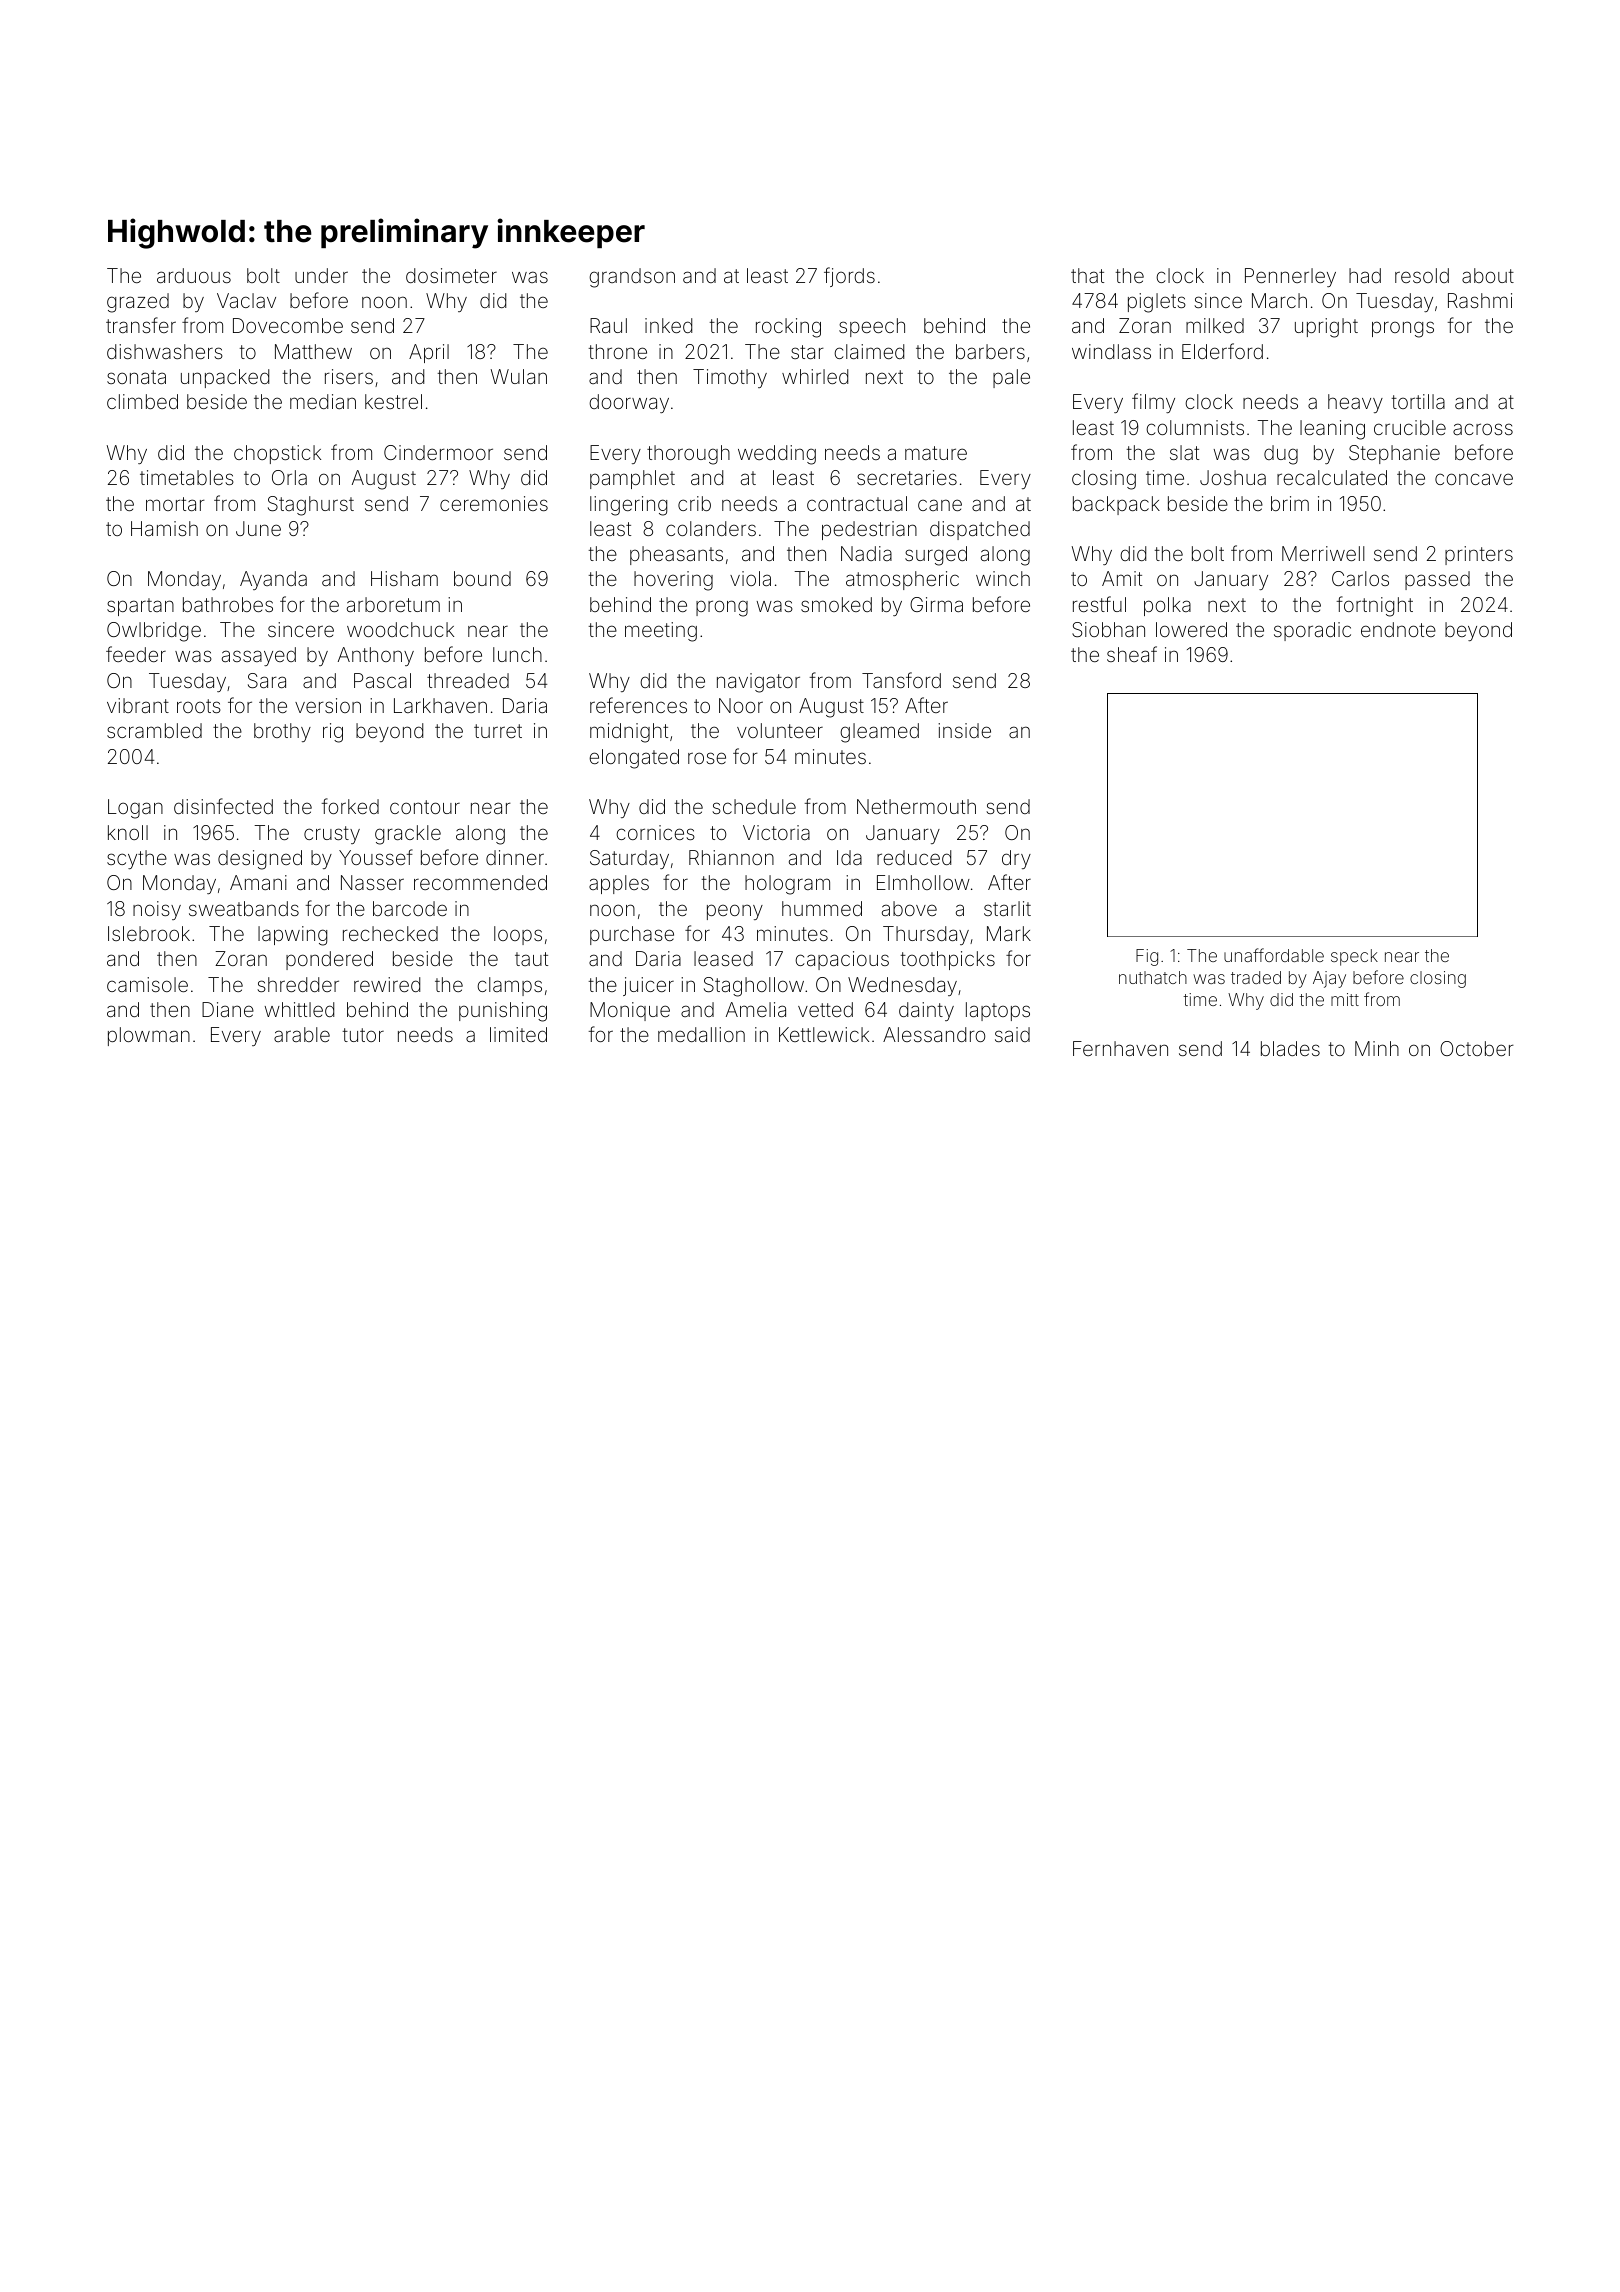 The height and width of the document is (2292, 1620). I want to click on grandson, so click(632, 278).
